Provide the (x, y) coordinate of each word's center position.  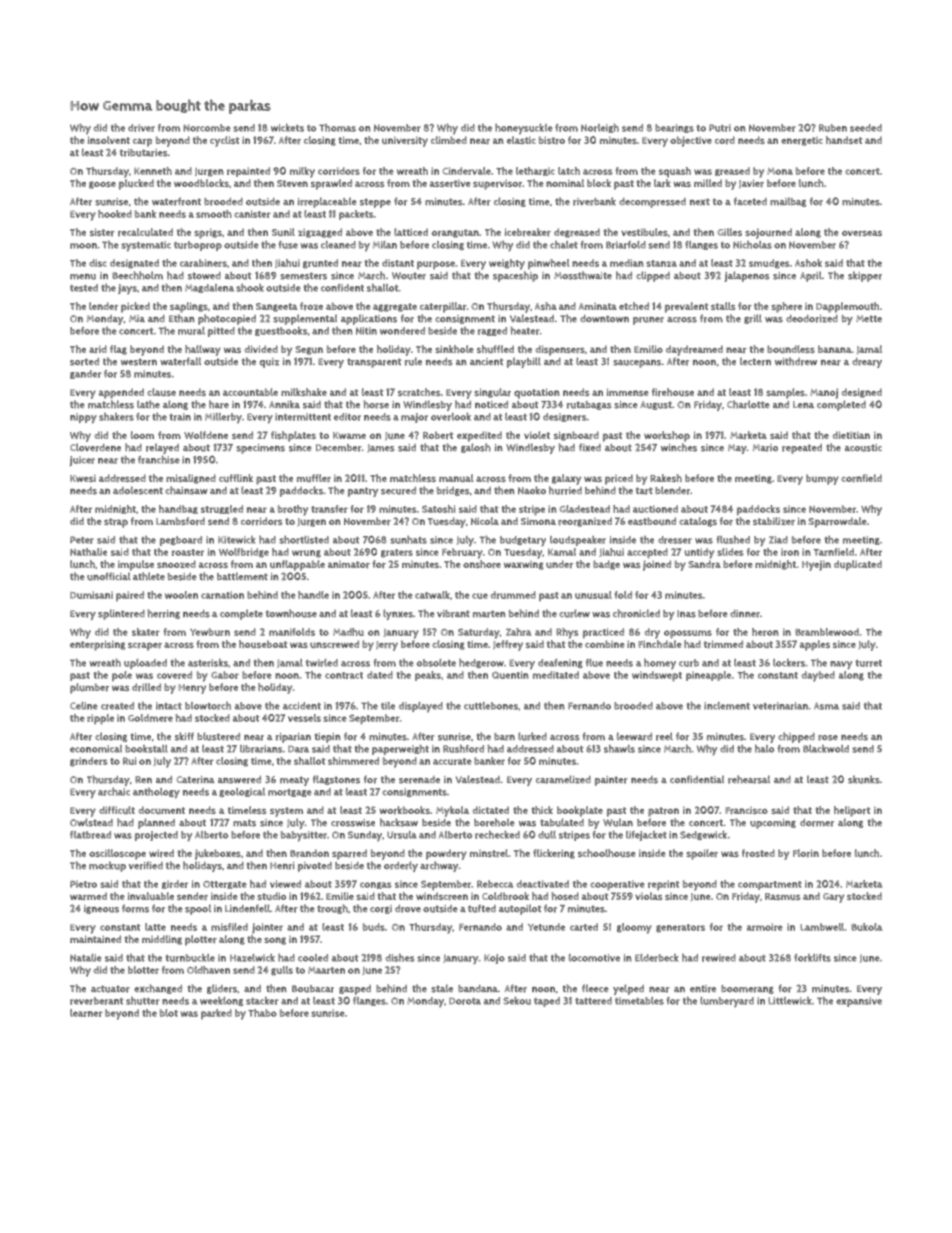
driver (141, 128)
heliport (852, 811)
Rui (129, 761)
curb (689, 663)
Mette (869, 318)
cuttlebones (491, 706)
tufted (482, 909)
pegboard (181, 541)
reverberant (96, 1001)
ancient (486, 361)
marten (489, 614)
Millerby (223, 418)
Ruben (833, 128)
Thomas (337, 128)
